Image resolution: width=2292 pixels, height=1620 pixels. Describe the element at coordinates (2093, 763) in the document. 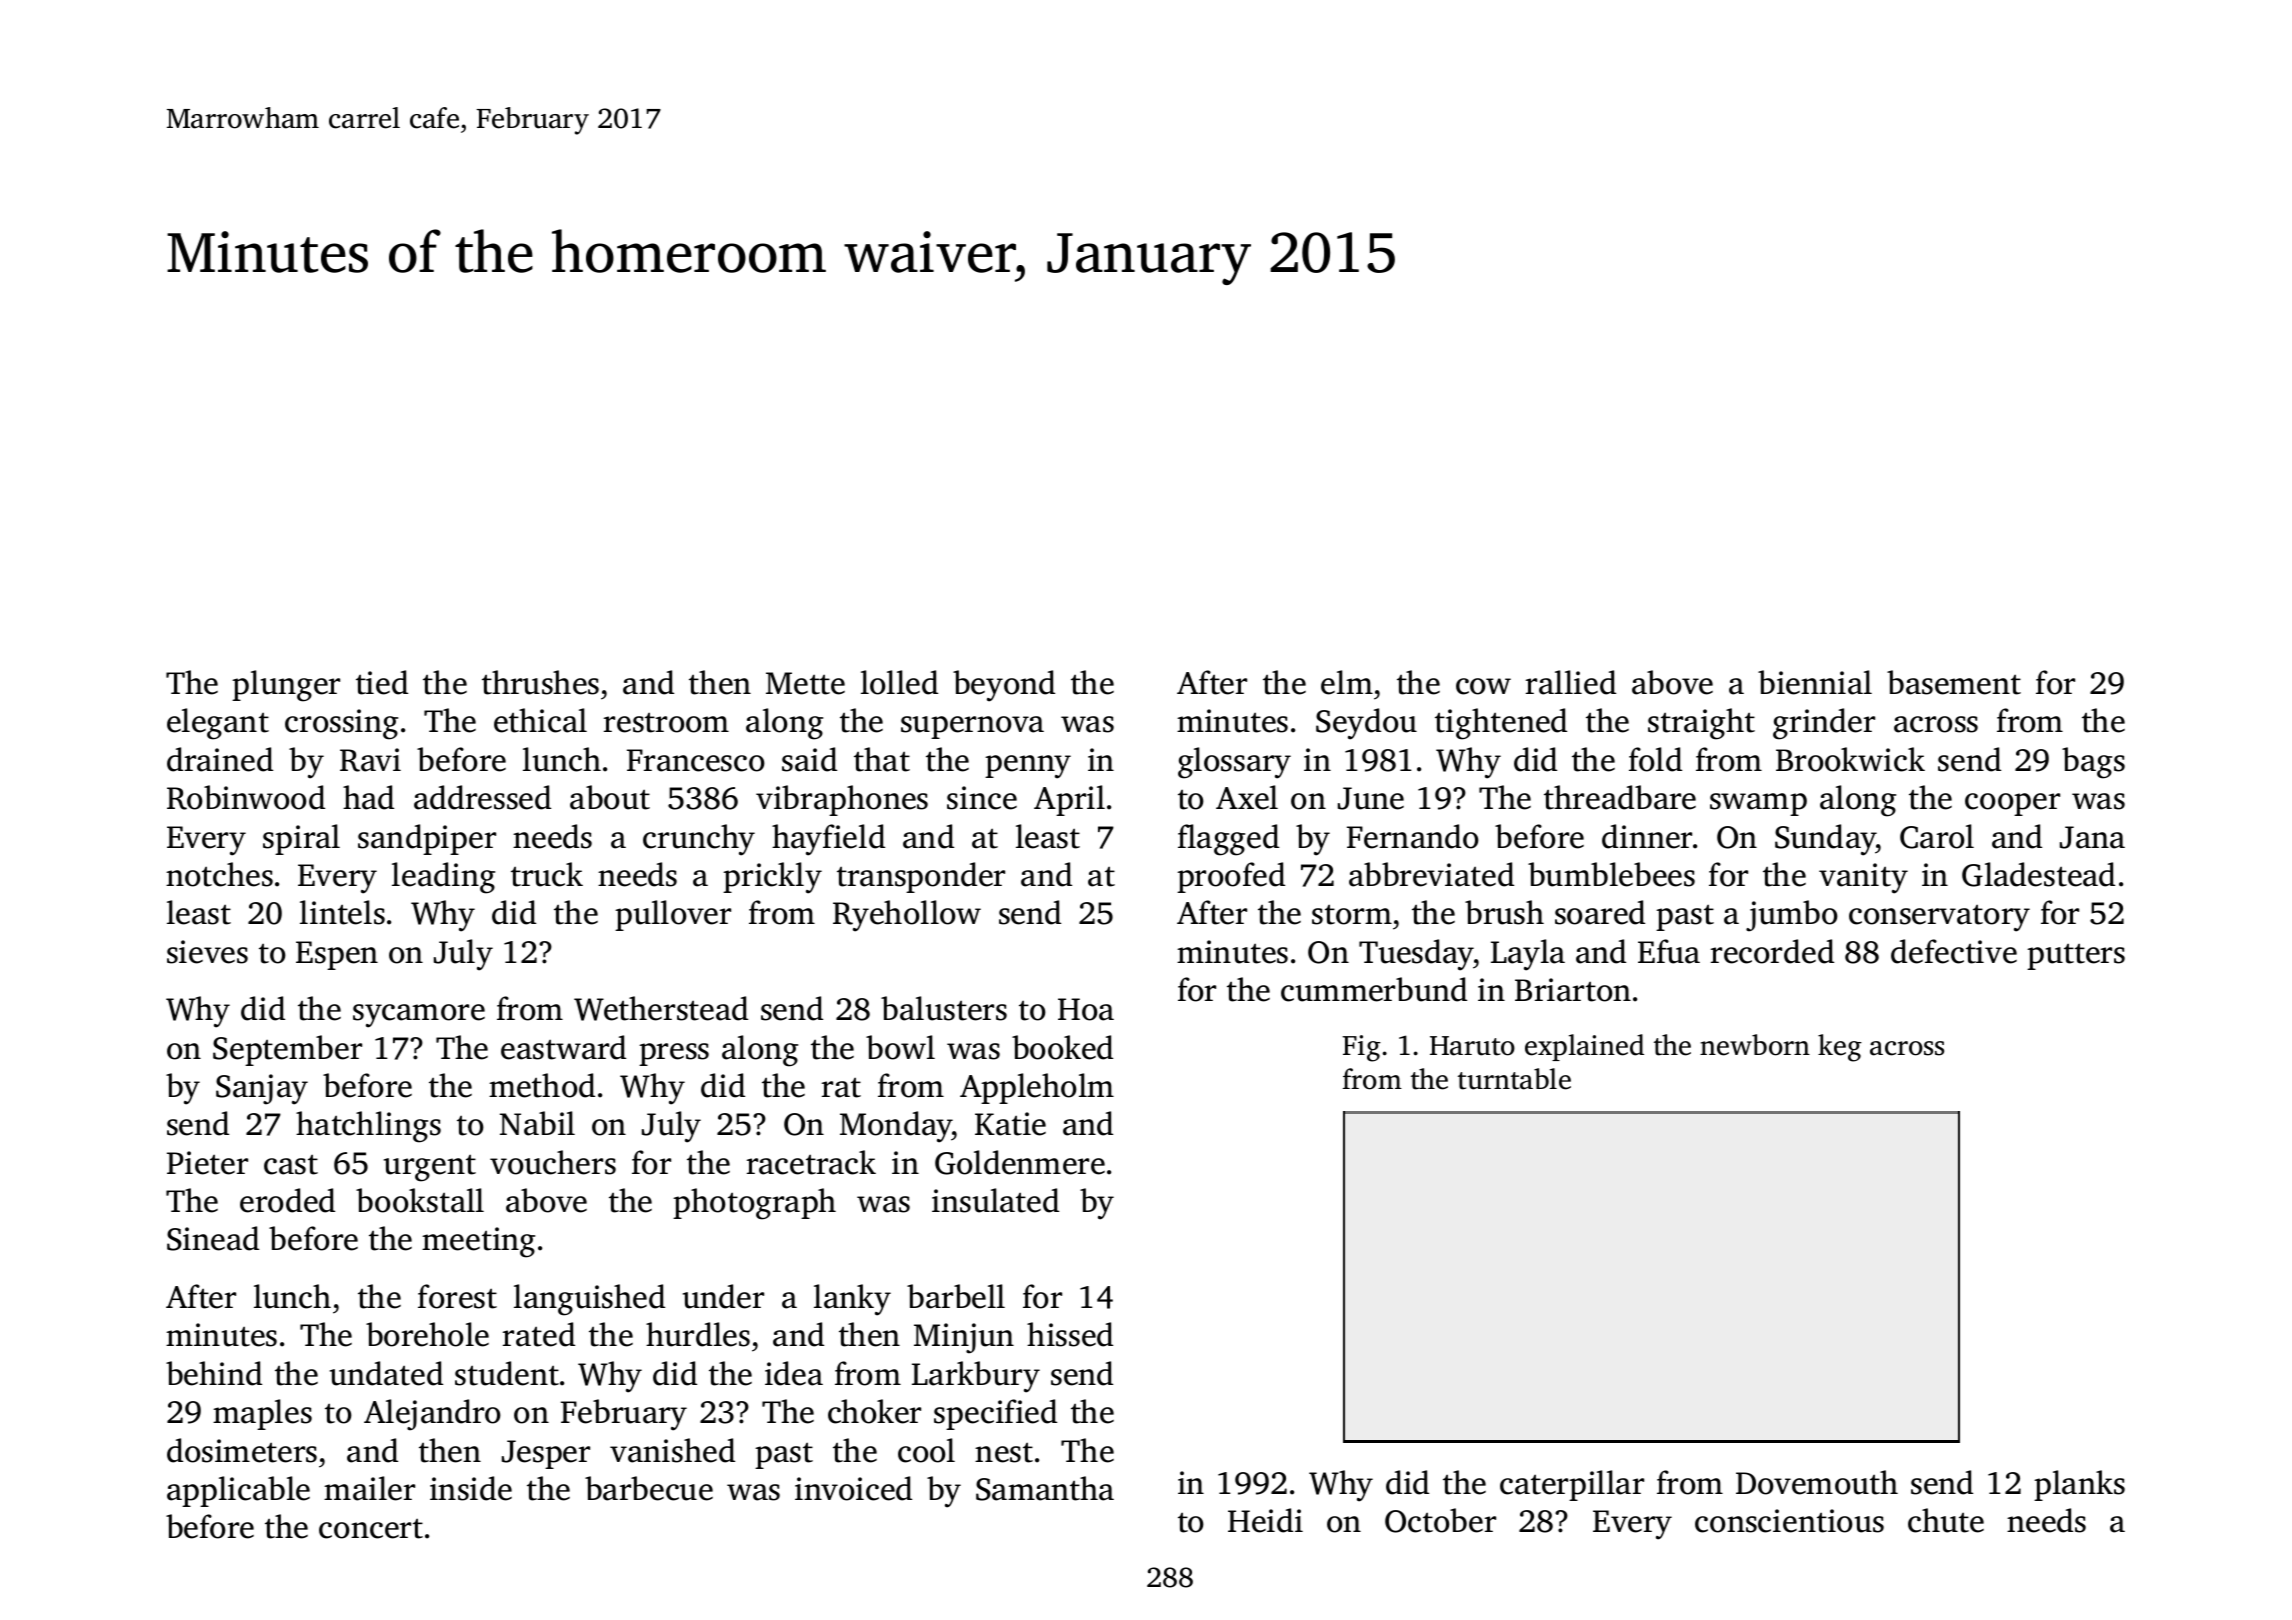

I see `bags` at that location.
